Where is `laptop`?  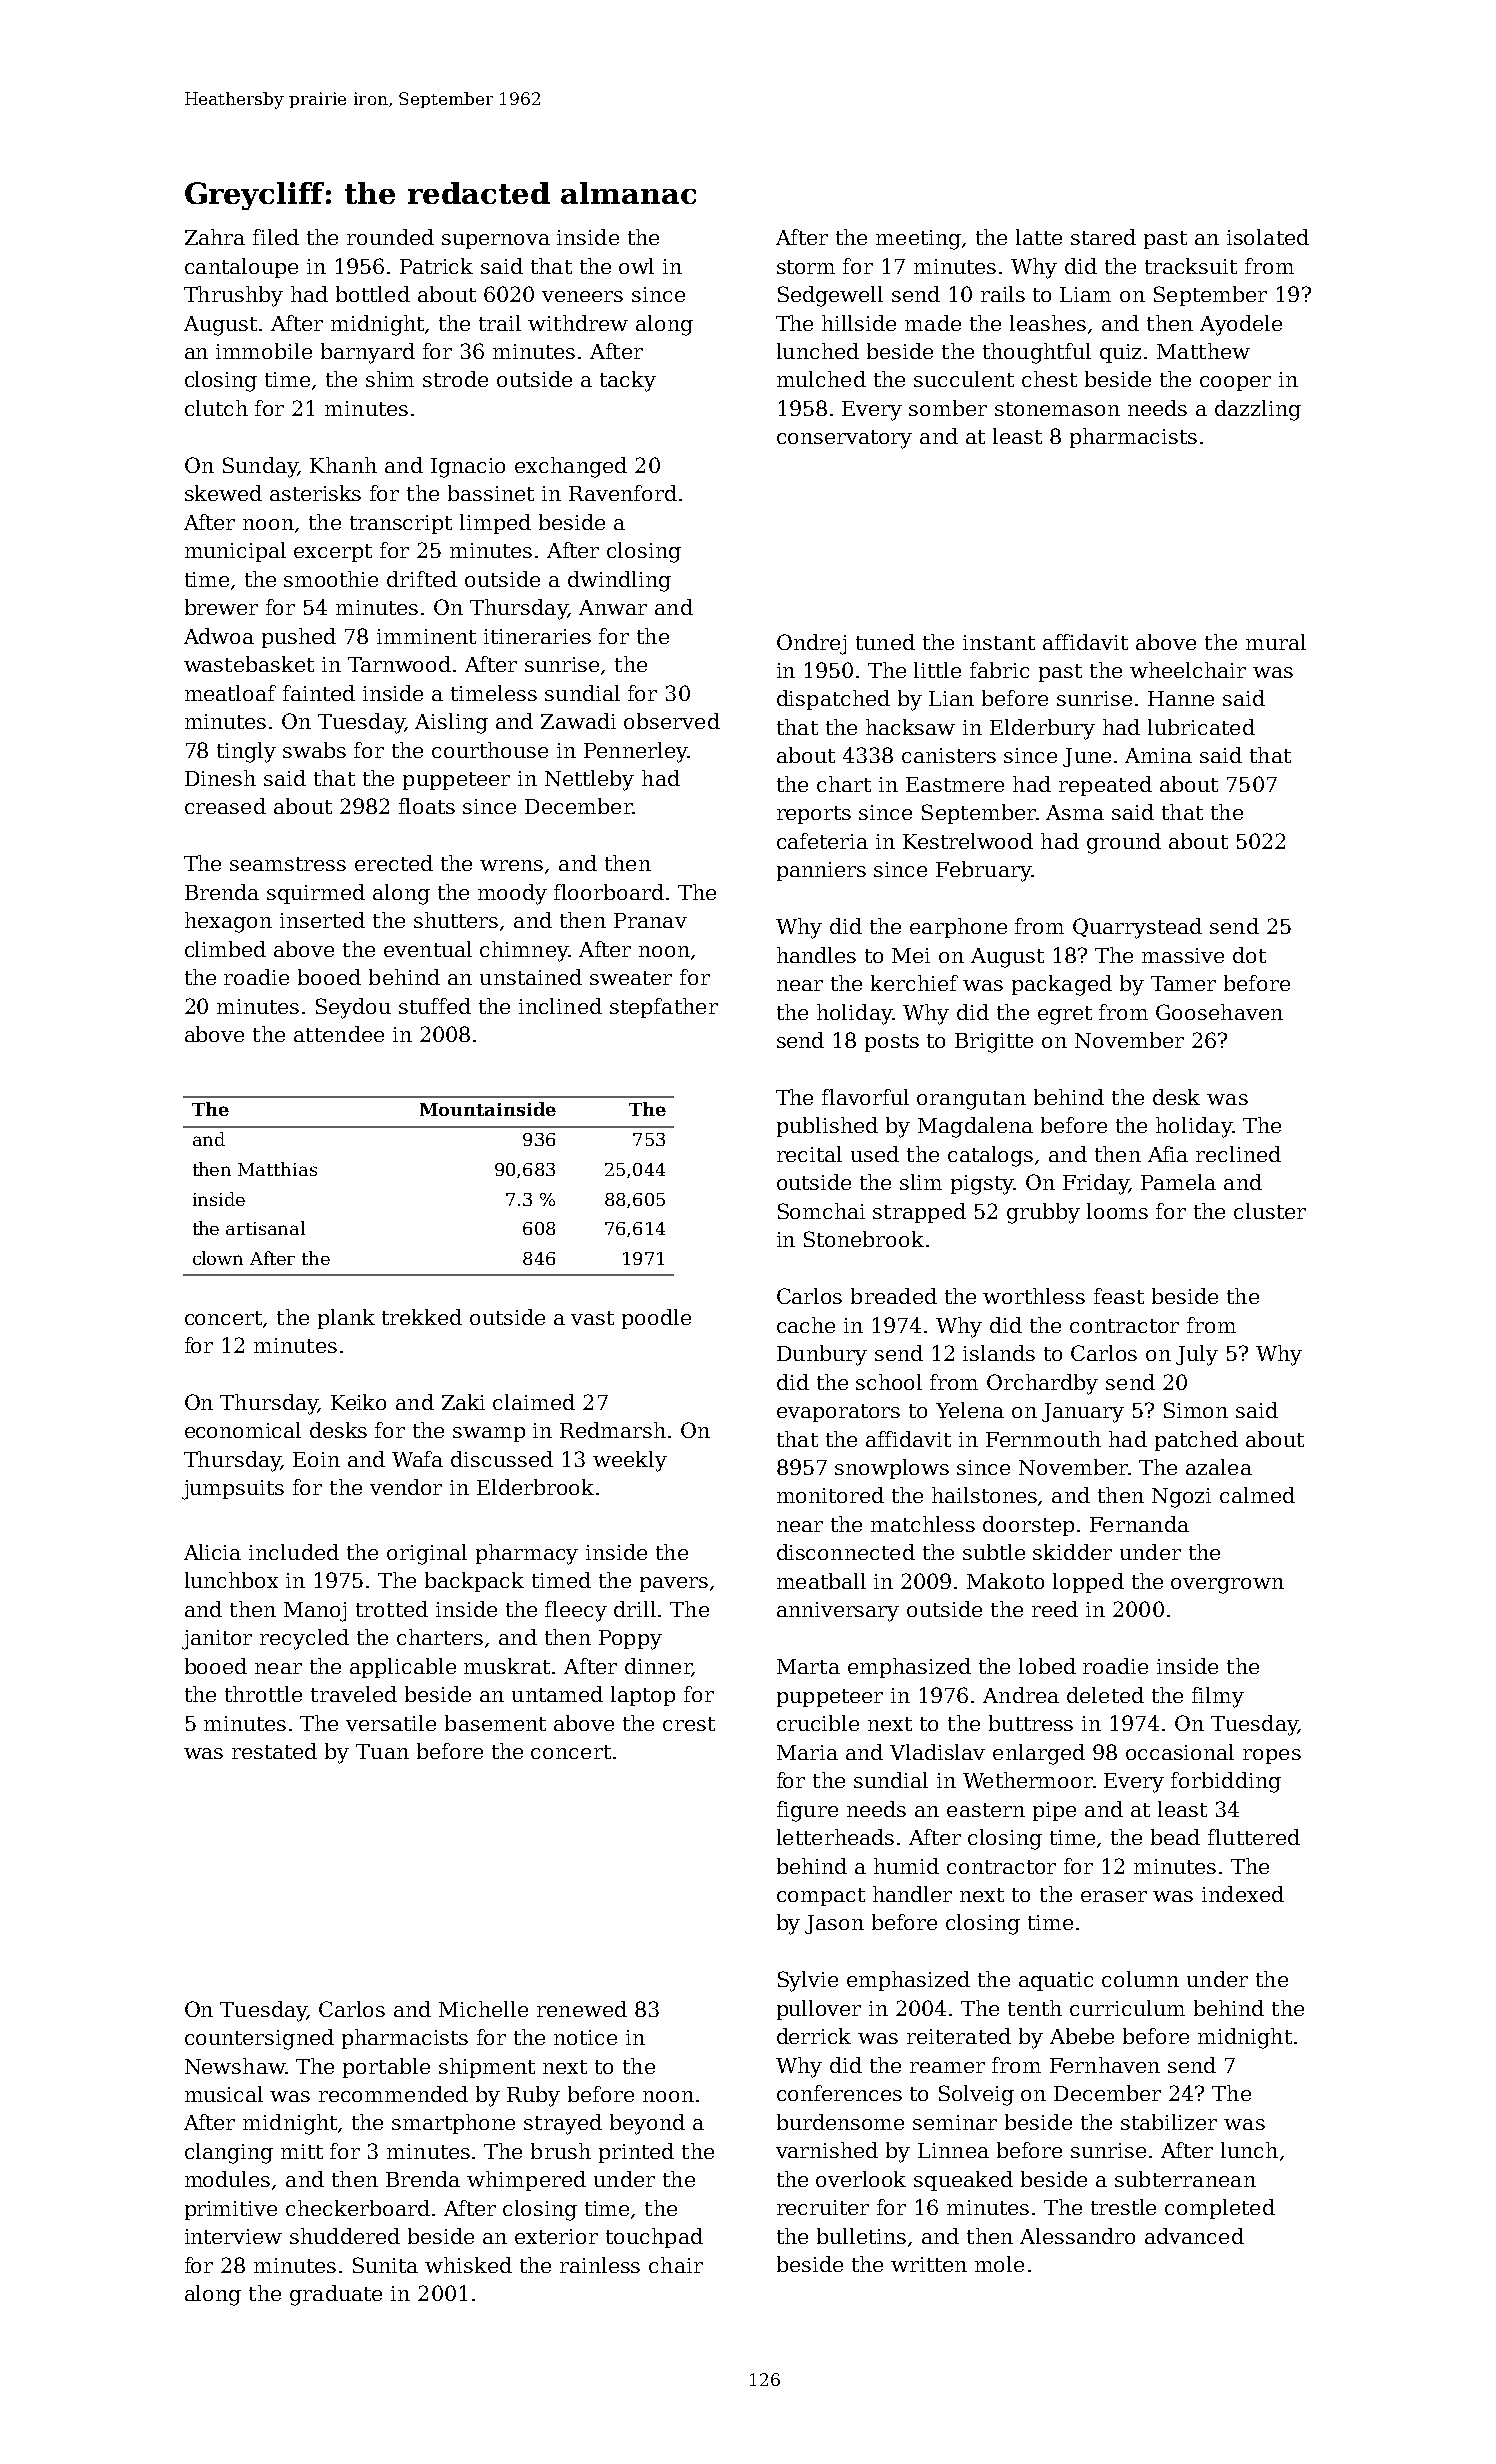
laptop is located at coordinates (643, 1696).
